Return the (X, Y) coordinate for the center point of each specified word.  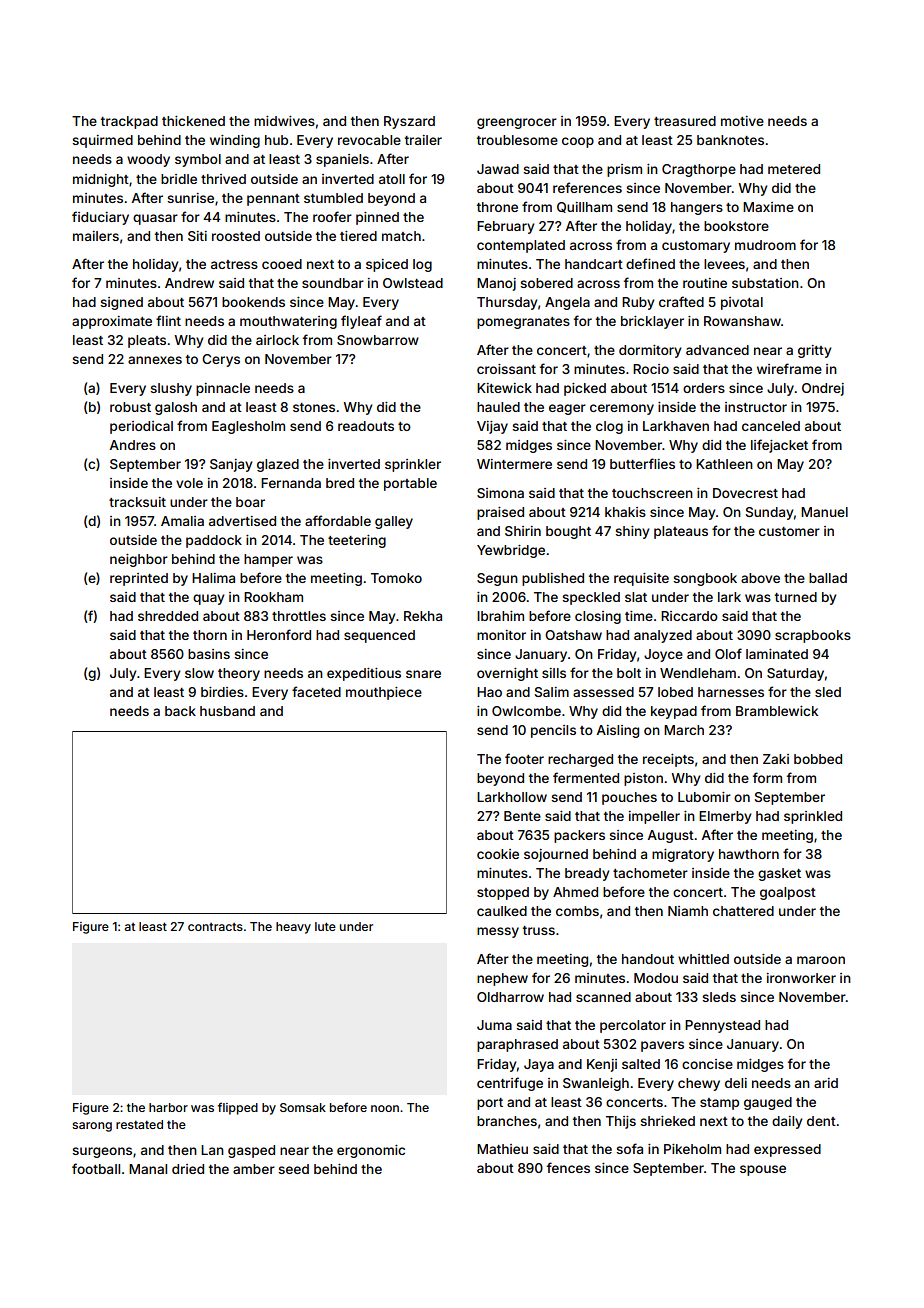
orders (704, 388)
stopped (503, 893)
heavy (293, 928)
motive (742, 121)
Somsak (303, 1107)
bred (340, 483)
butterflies (642, 463)
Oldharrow (510, 997)
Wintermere (514, 464)
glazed (278, 465)
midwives (284, 121)
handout (648, 959)
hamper (268, 560)
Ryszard (409, 122)
